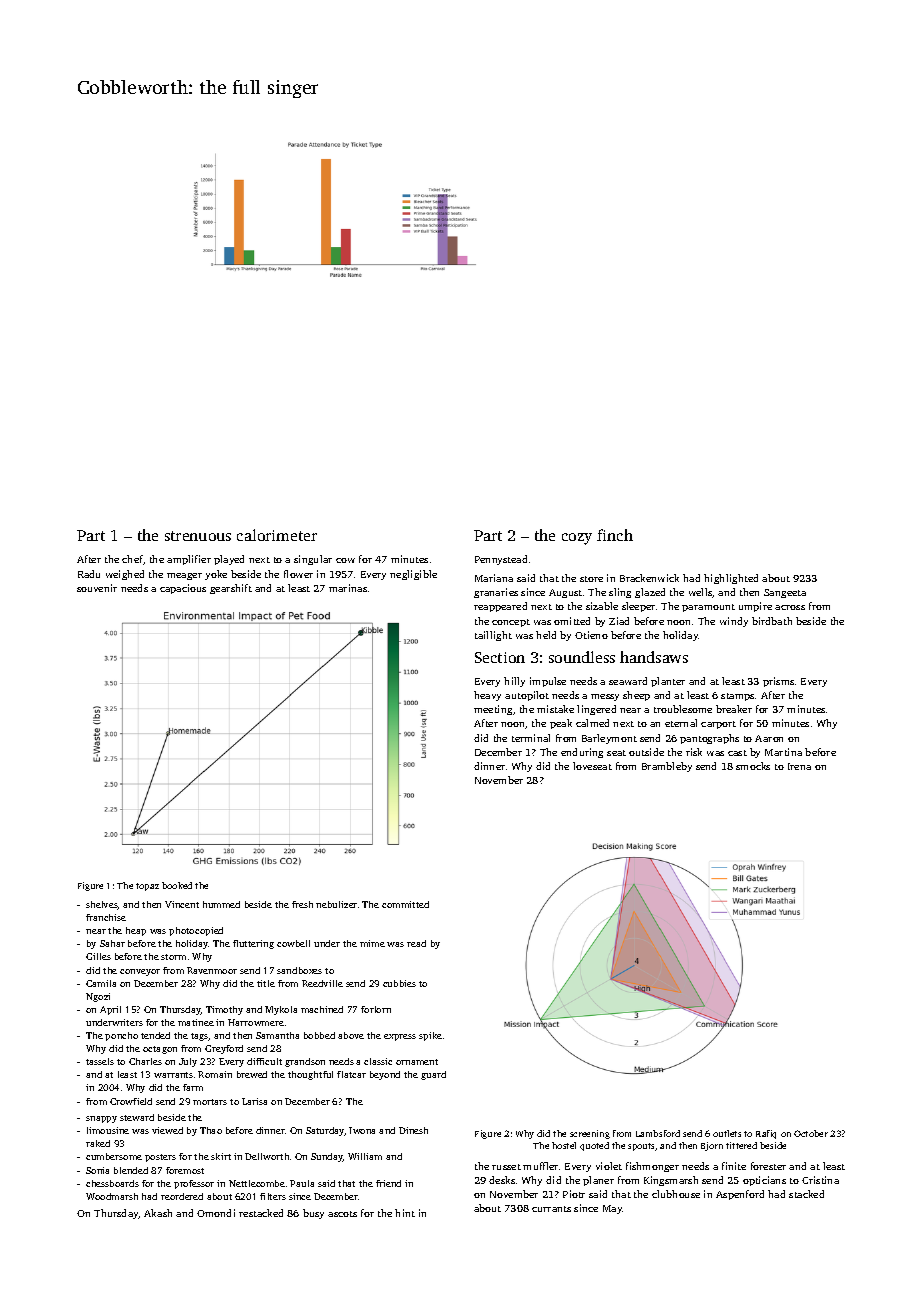  Describe the element at coordinates (577, 539) in the page. I see `cozy` at that location.
